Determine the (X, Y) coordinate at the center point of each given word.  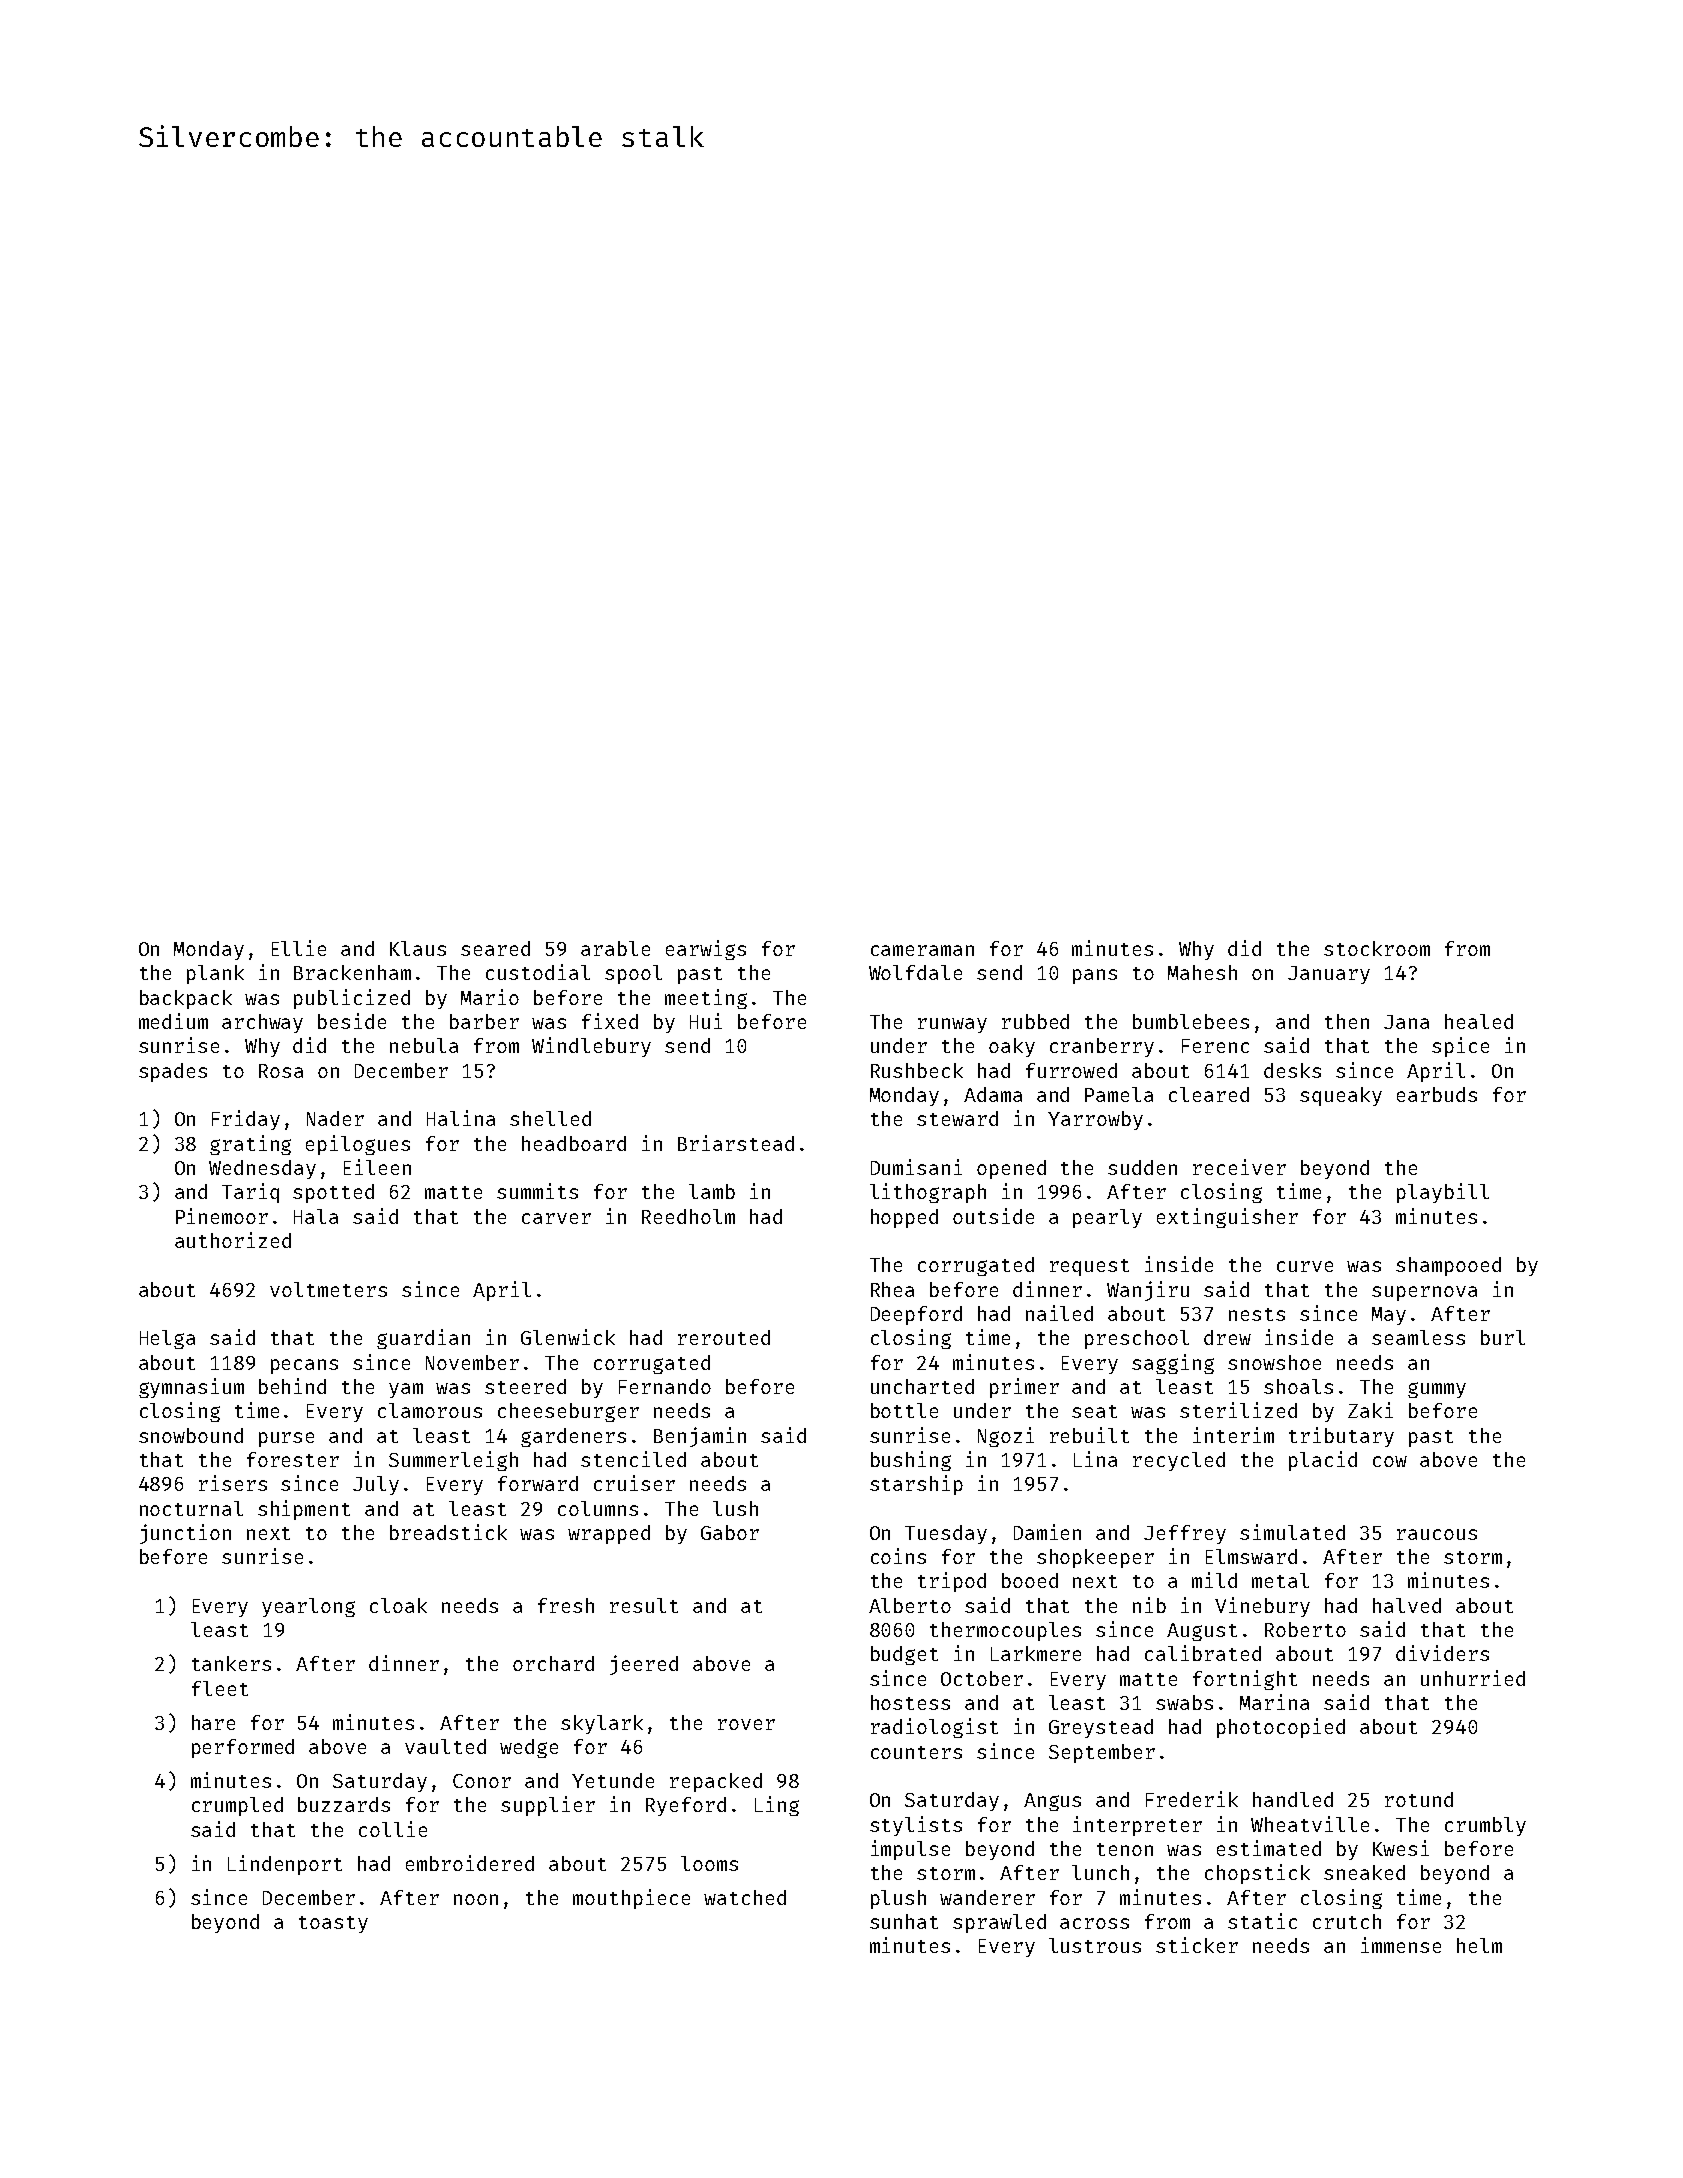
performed (243, 1748)
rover (746, 1724)
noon (476, 1899)
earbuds (1437, 1094)
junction (185, 1534)
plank (215, 974)
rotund (1419, 1799)
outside (993, 1216)
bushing (911, 1461)
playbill (1443, 1193)
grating (250, 1145)
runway (952, 1025)
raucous (1437, 1534)
